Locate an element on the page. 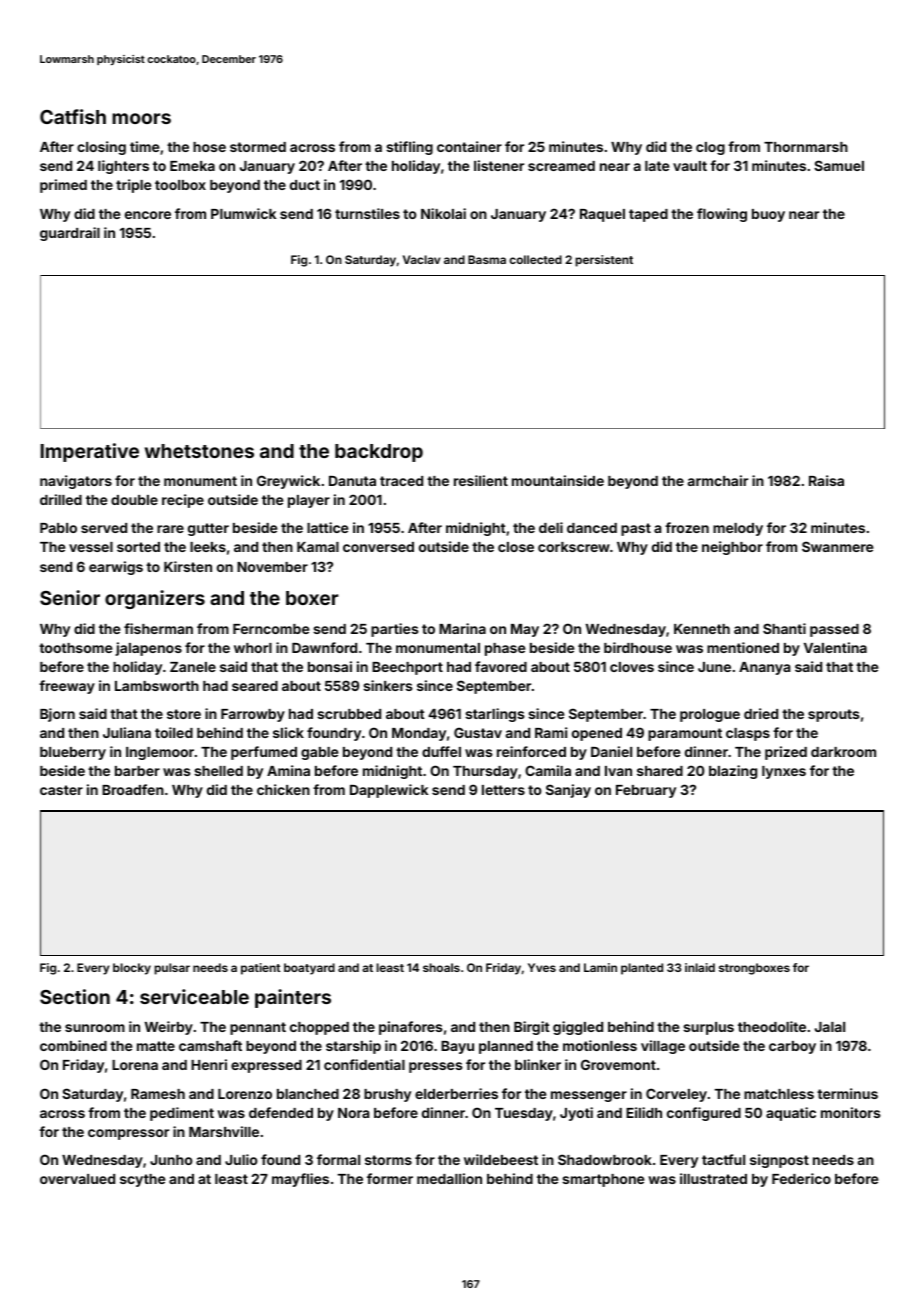 The image size is (924, 1308). Thornmarsh is located at coordinates (806, 147).
